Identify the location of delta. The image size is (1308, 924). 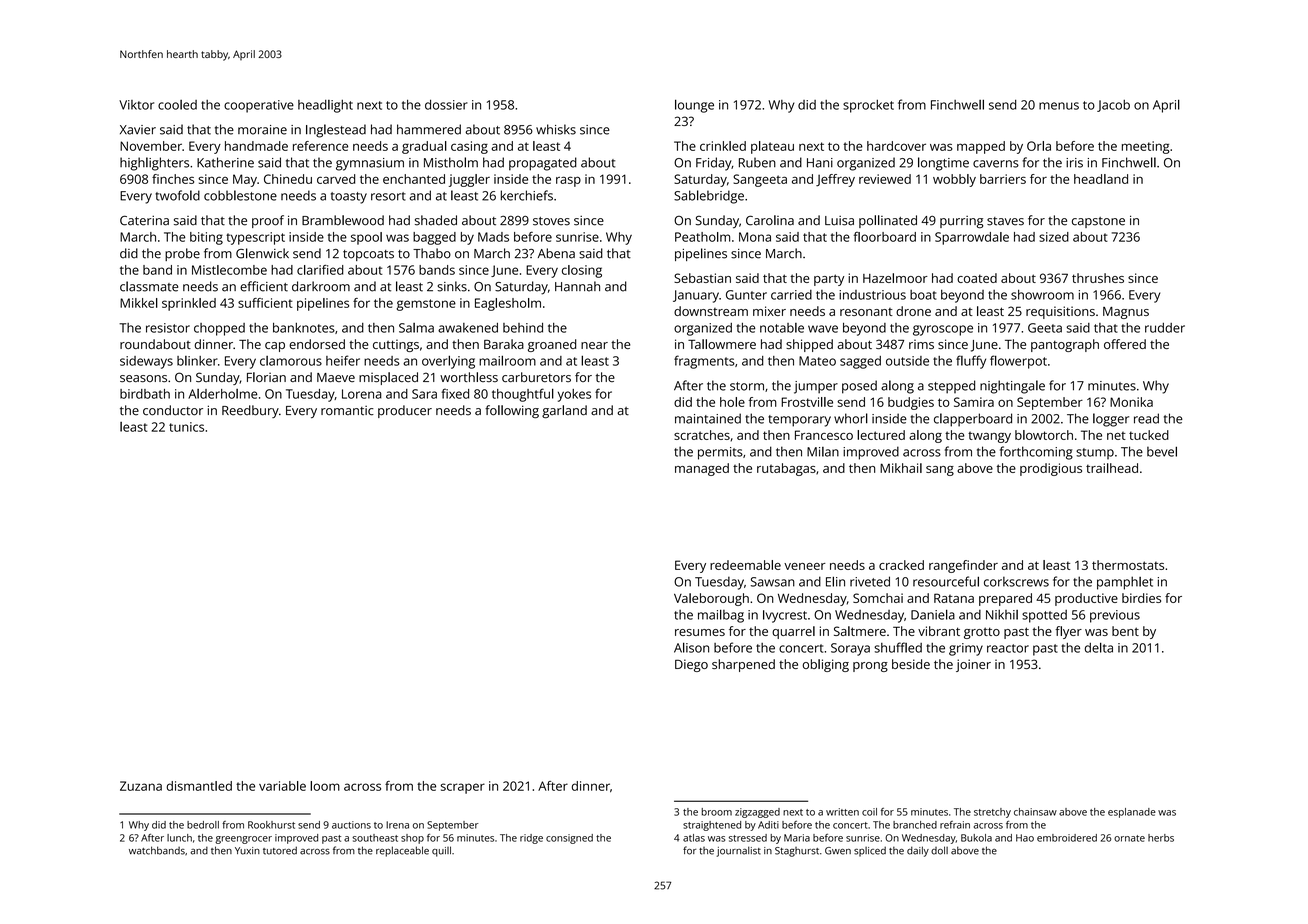
(1099, 647).
